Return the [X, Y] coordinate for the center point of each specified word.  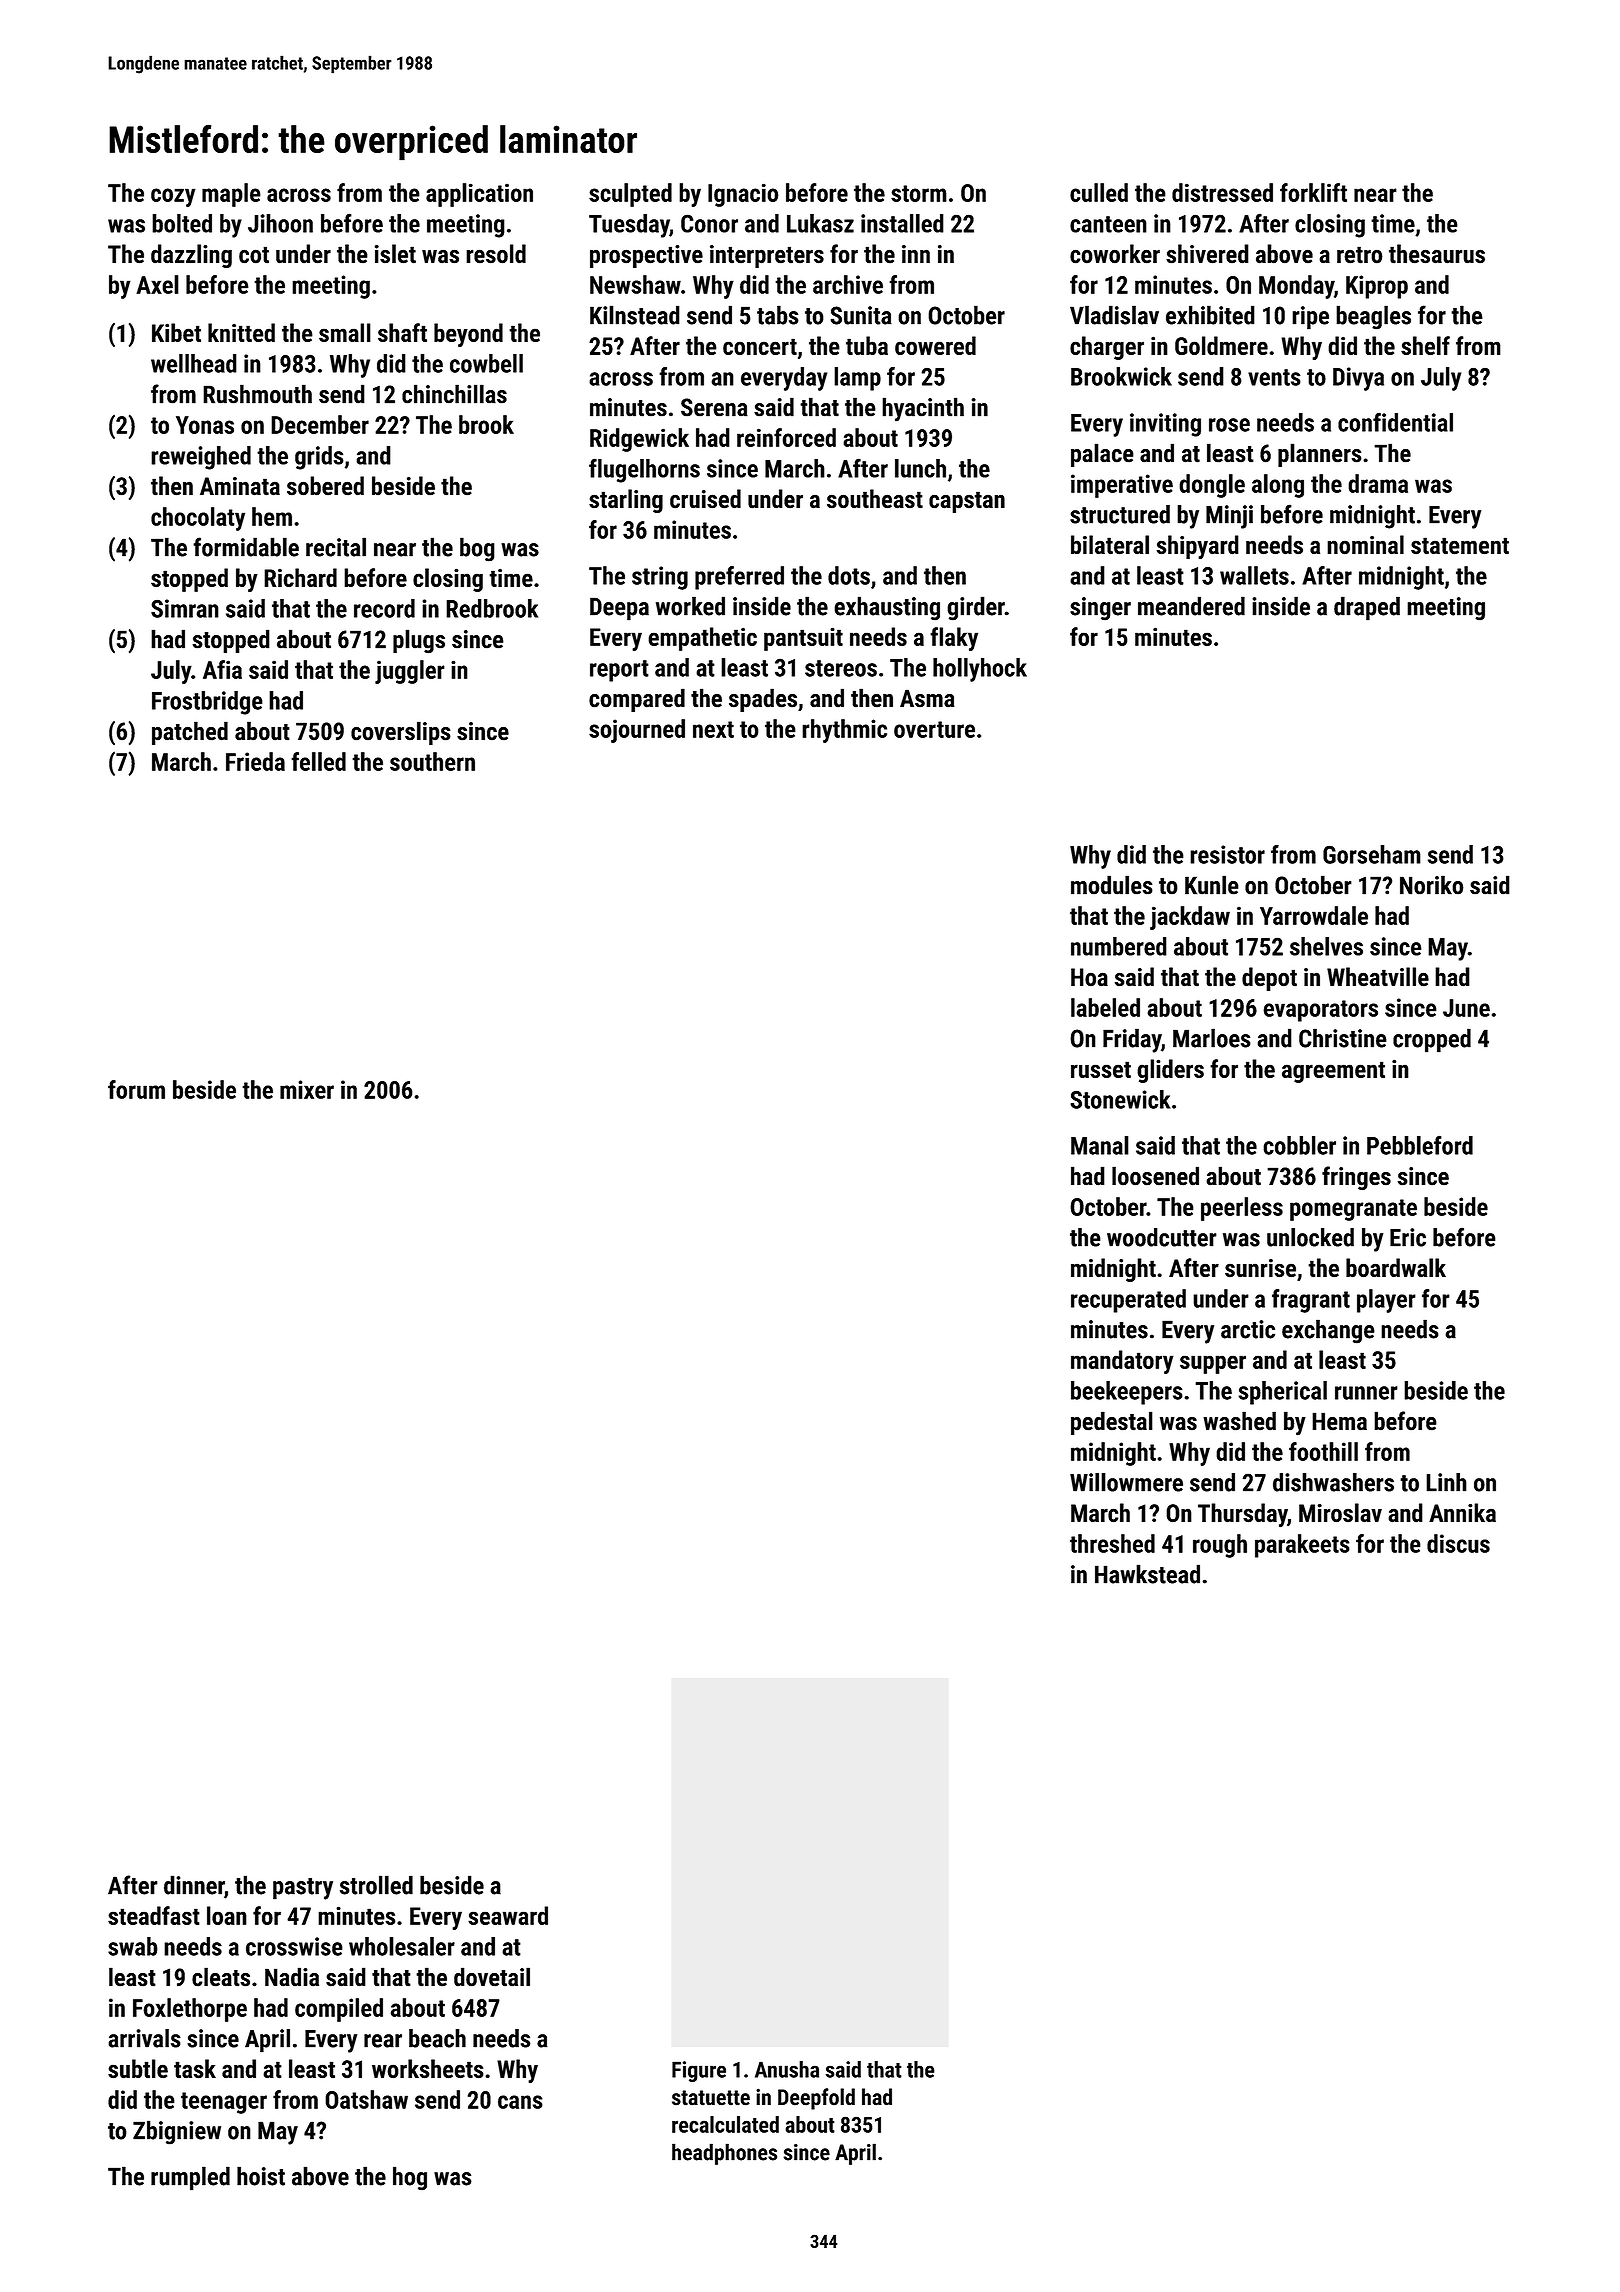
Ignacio [743, 195]
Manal [1100, 1145]
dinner [194, 1885]
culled [1099, 192]
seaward [508, 1915]
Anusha [787, 2069]
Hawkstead [1147, 1574]
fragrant [1311, 1301]
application [479, 195]
